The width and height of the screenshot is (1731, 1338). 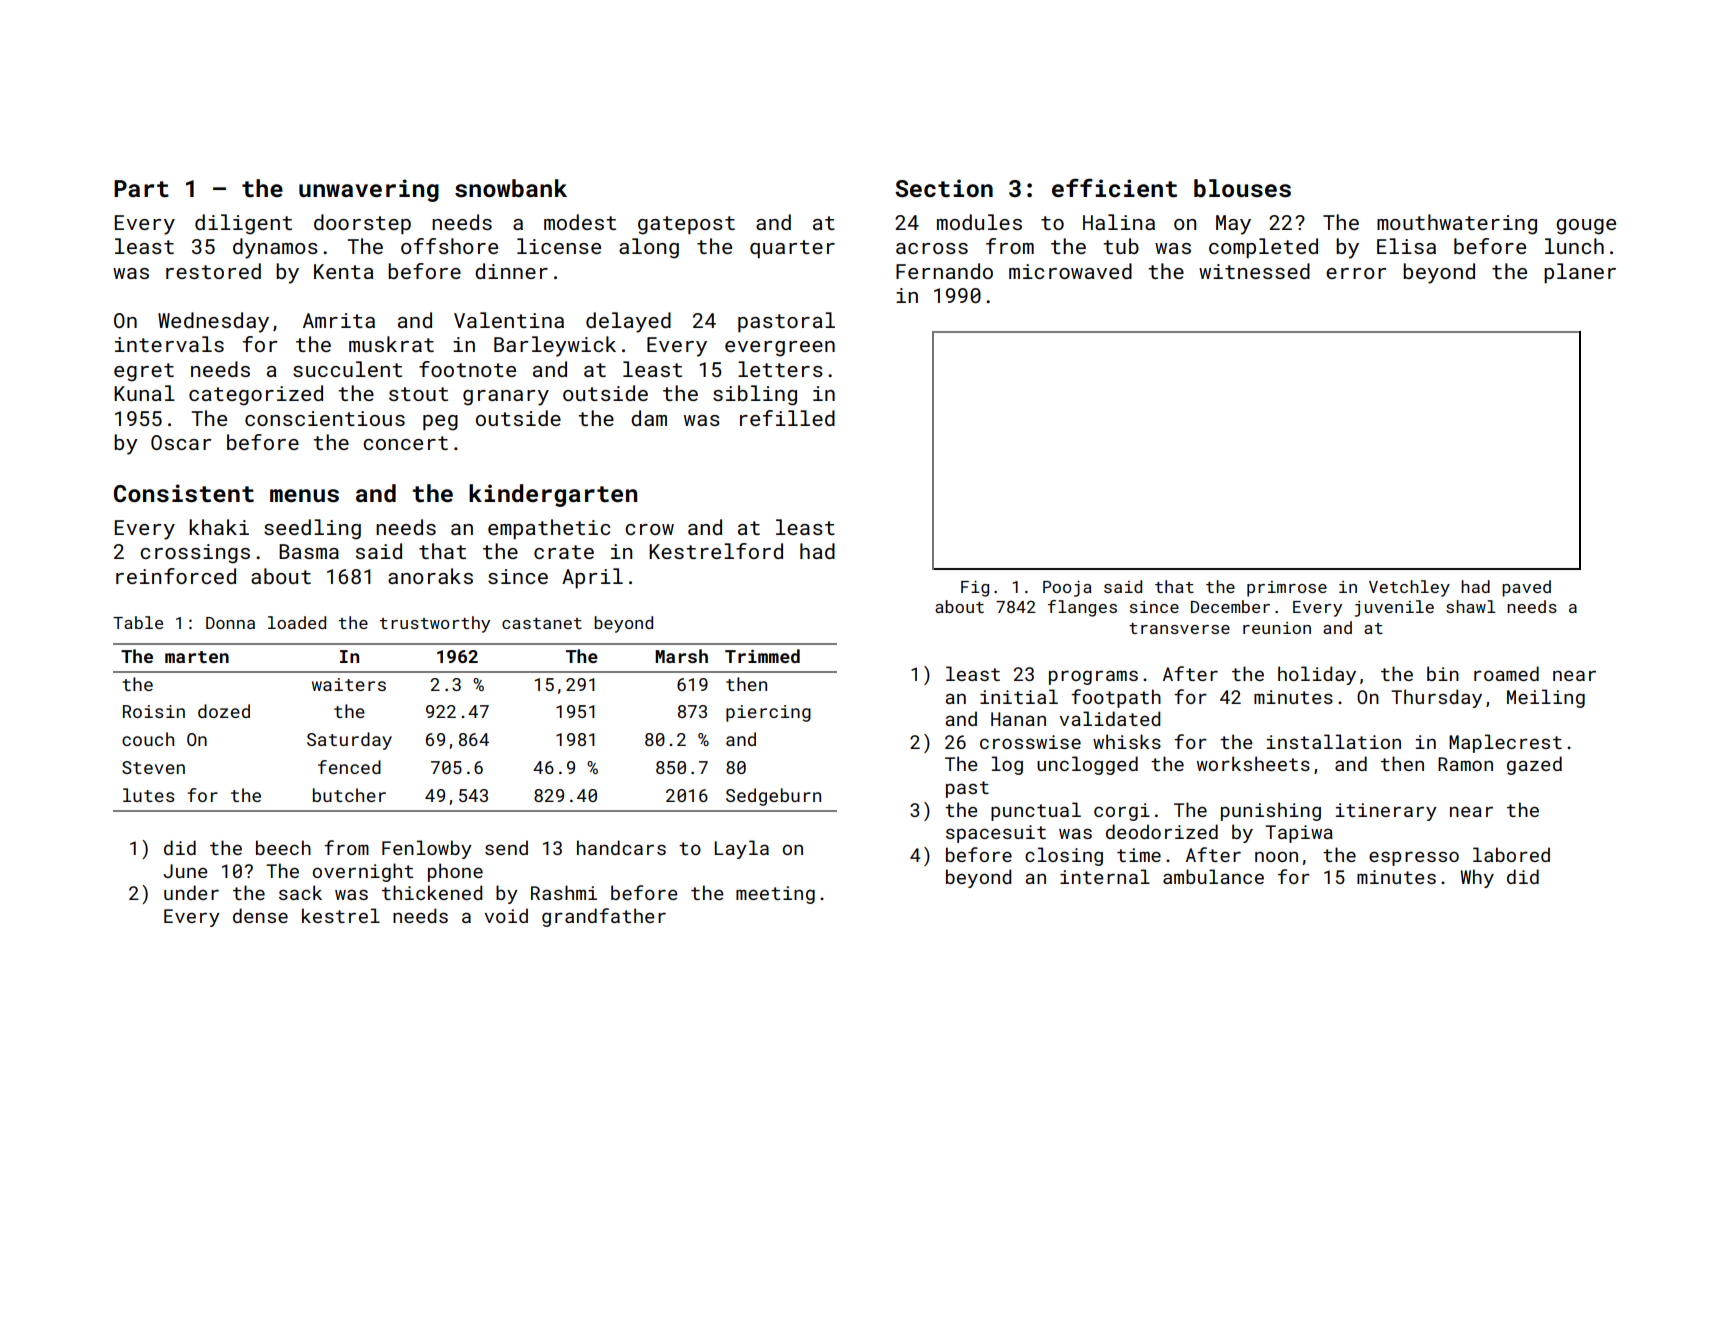 I want to click on labored, so click(x=1511, y=854).
